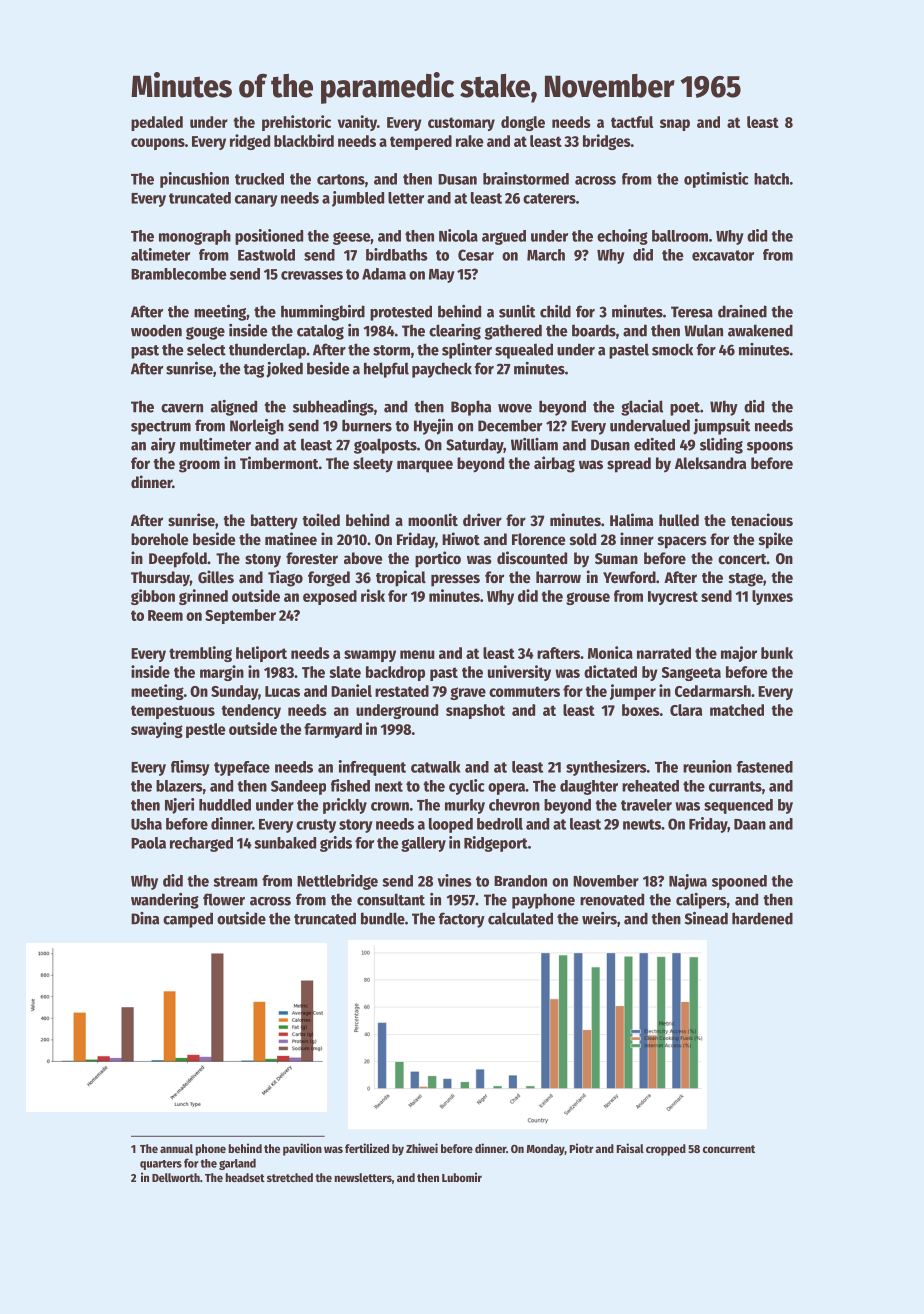 The width and height of the page is (924, 1314). What do you see at coordinates (465, 806) in the page?
I see `murky` at bounding box center [465, 806].
